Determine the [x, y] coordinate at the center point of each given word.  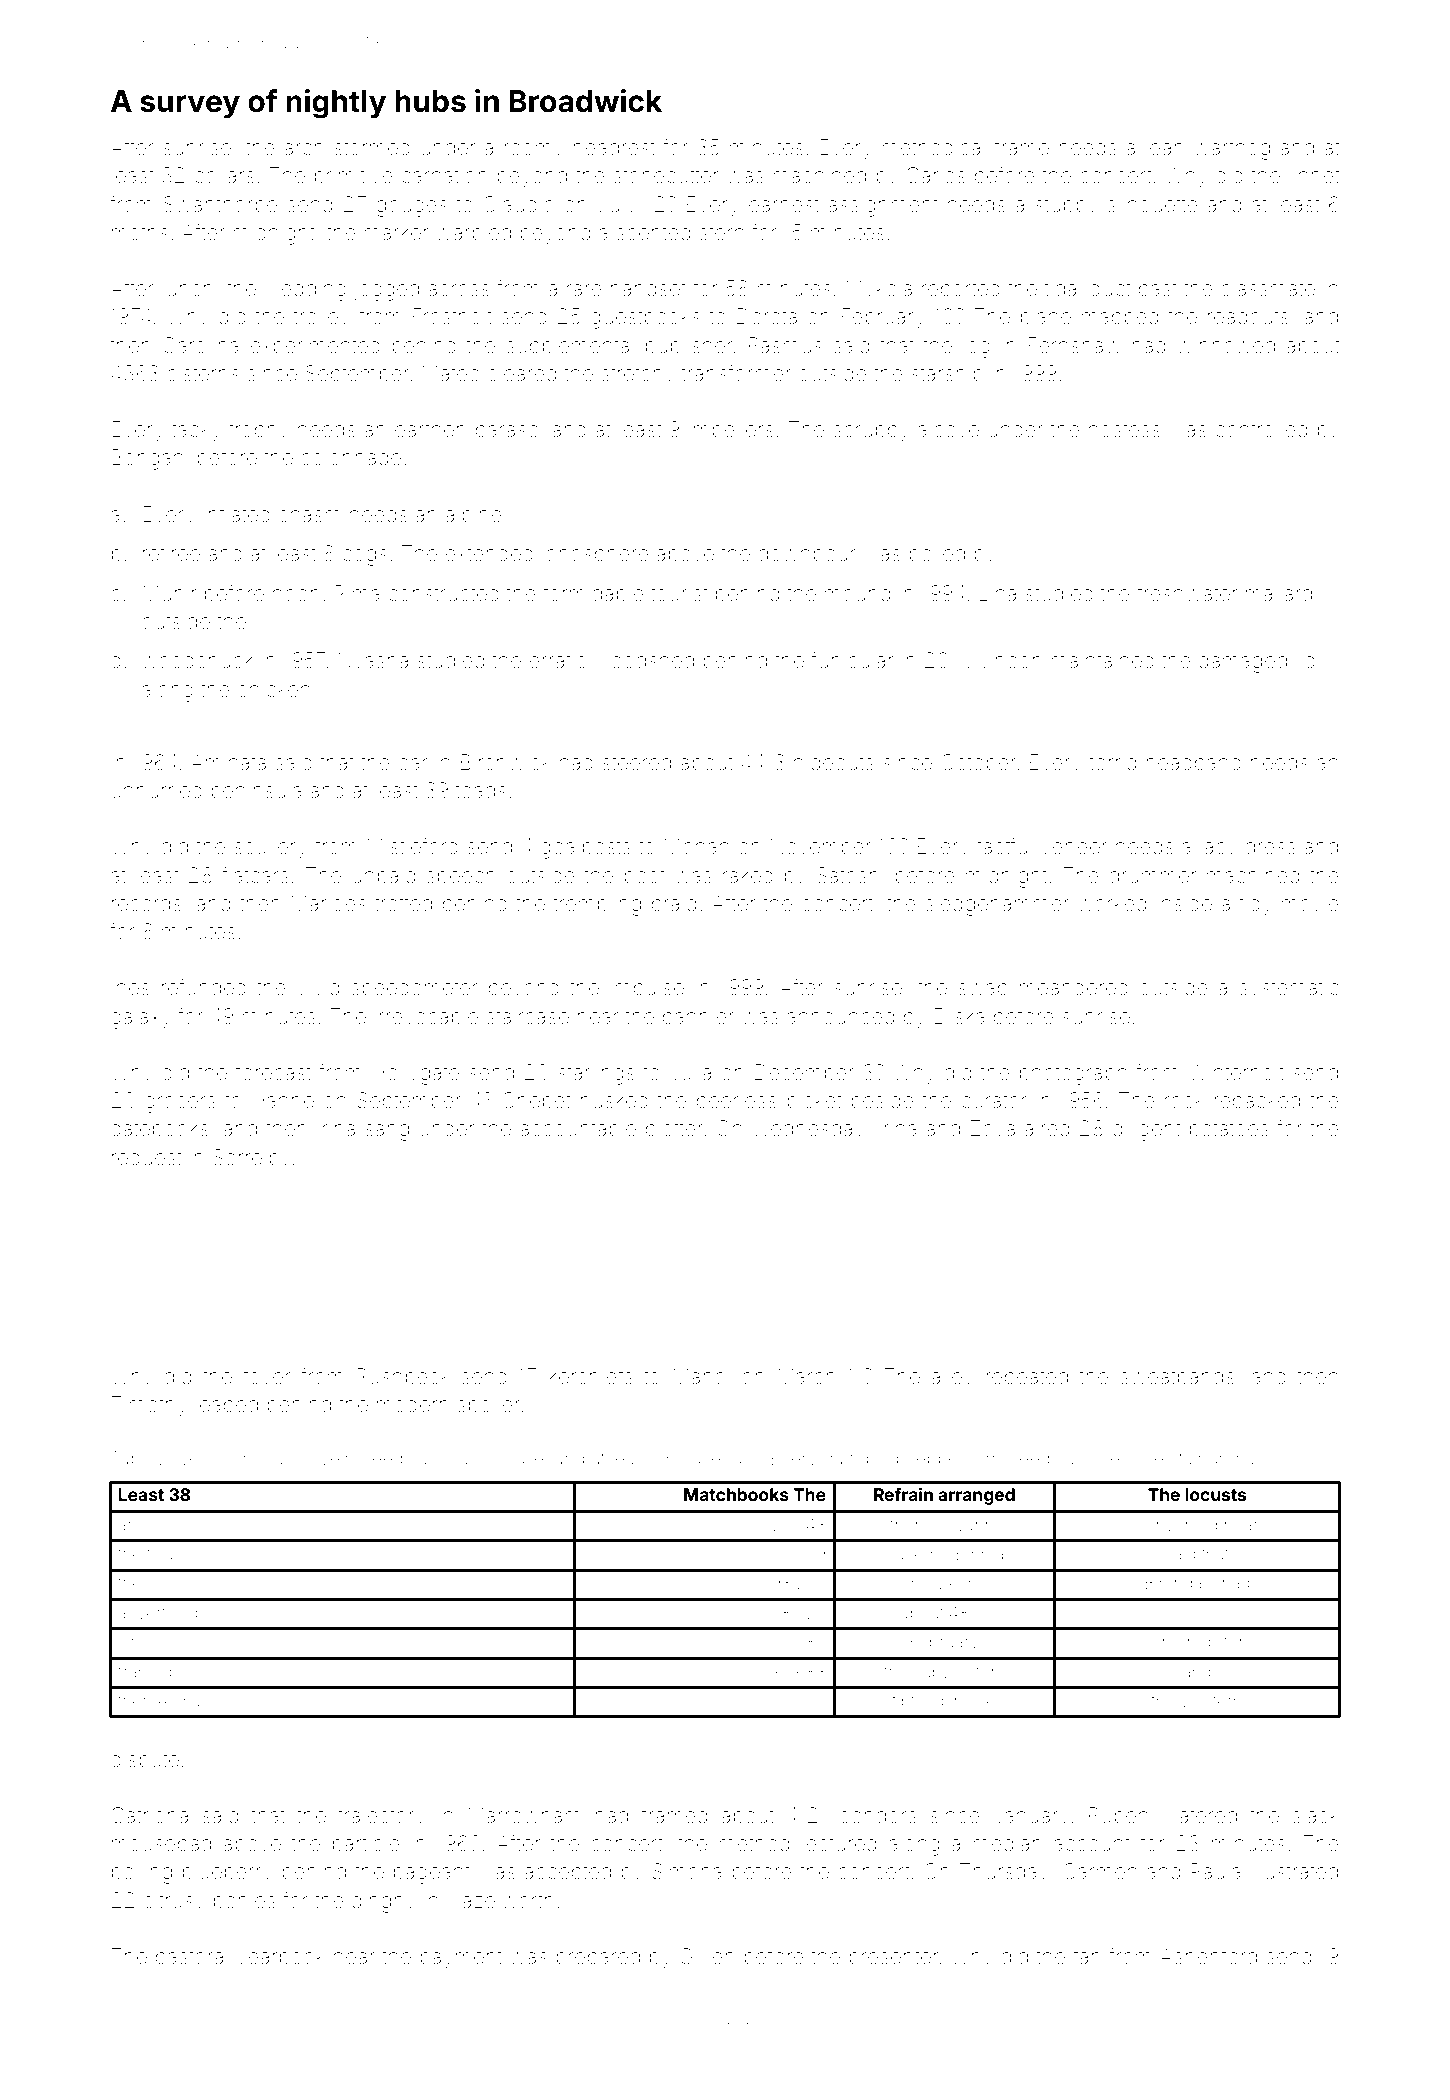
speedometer [415, 989]
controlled [1261, 429]
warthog [1232, 149]
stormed [372, 147]
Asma [178, 1700]
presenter [893, 1959]
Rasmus [785, 345]
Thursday [1004, 1873]
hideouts [834, 762]
